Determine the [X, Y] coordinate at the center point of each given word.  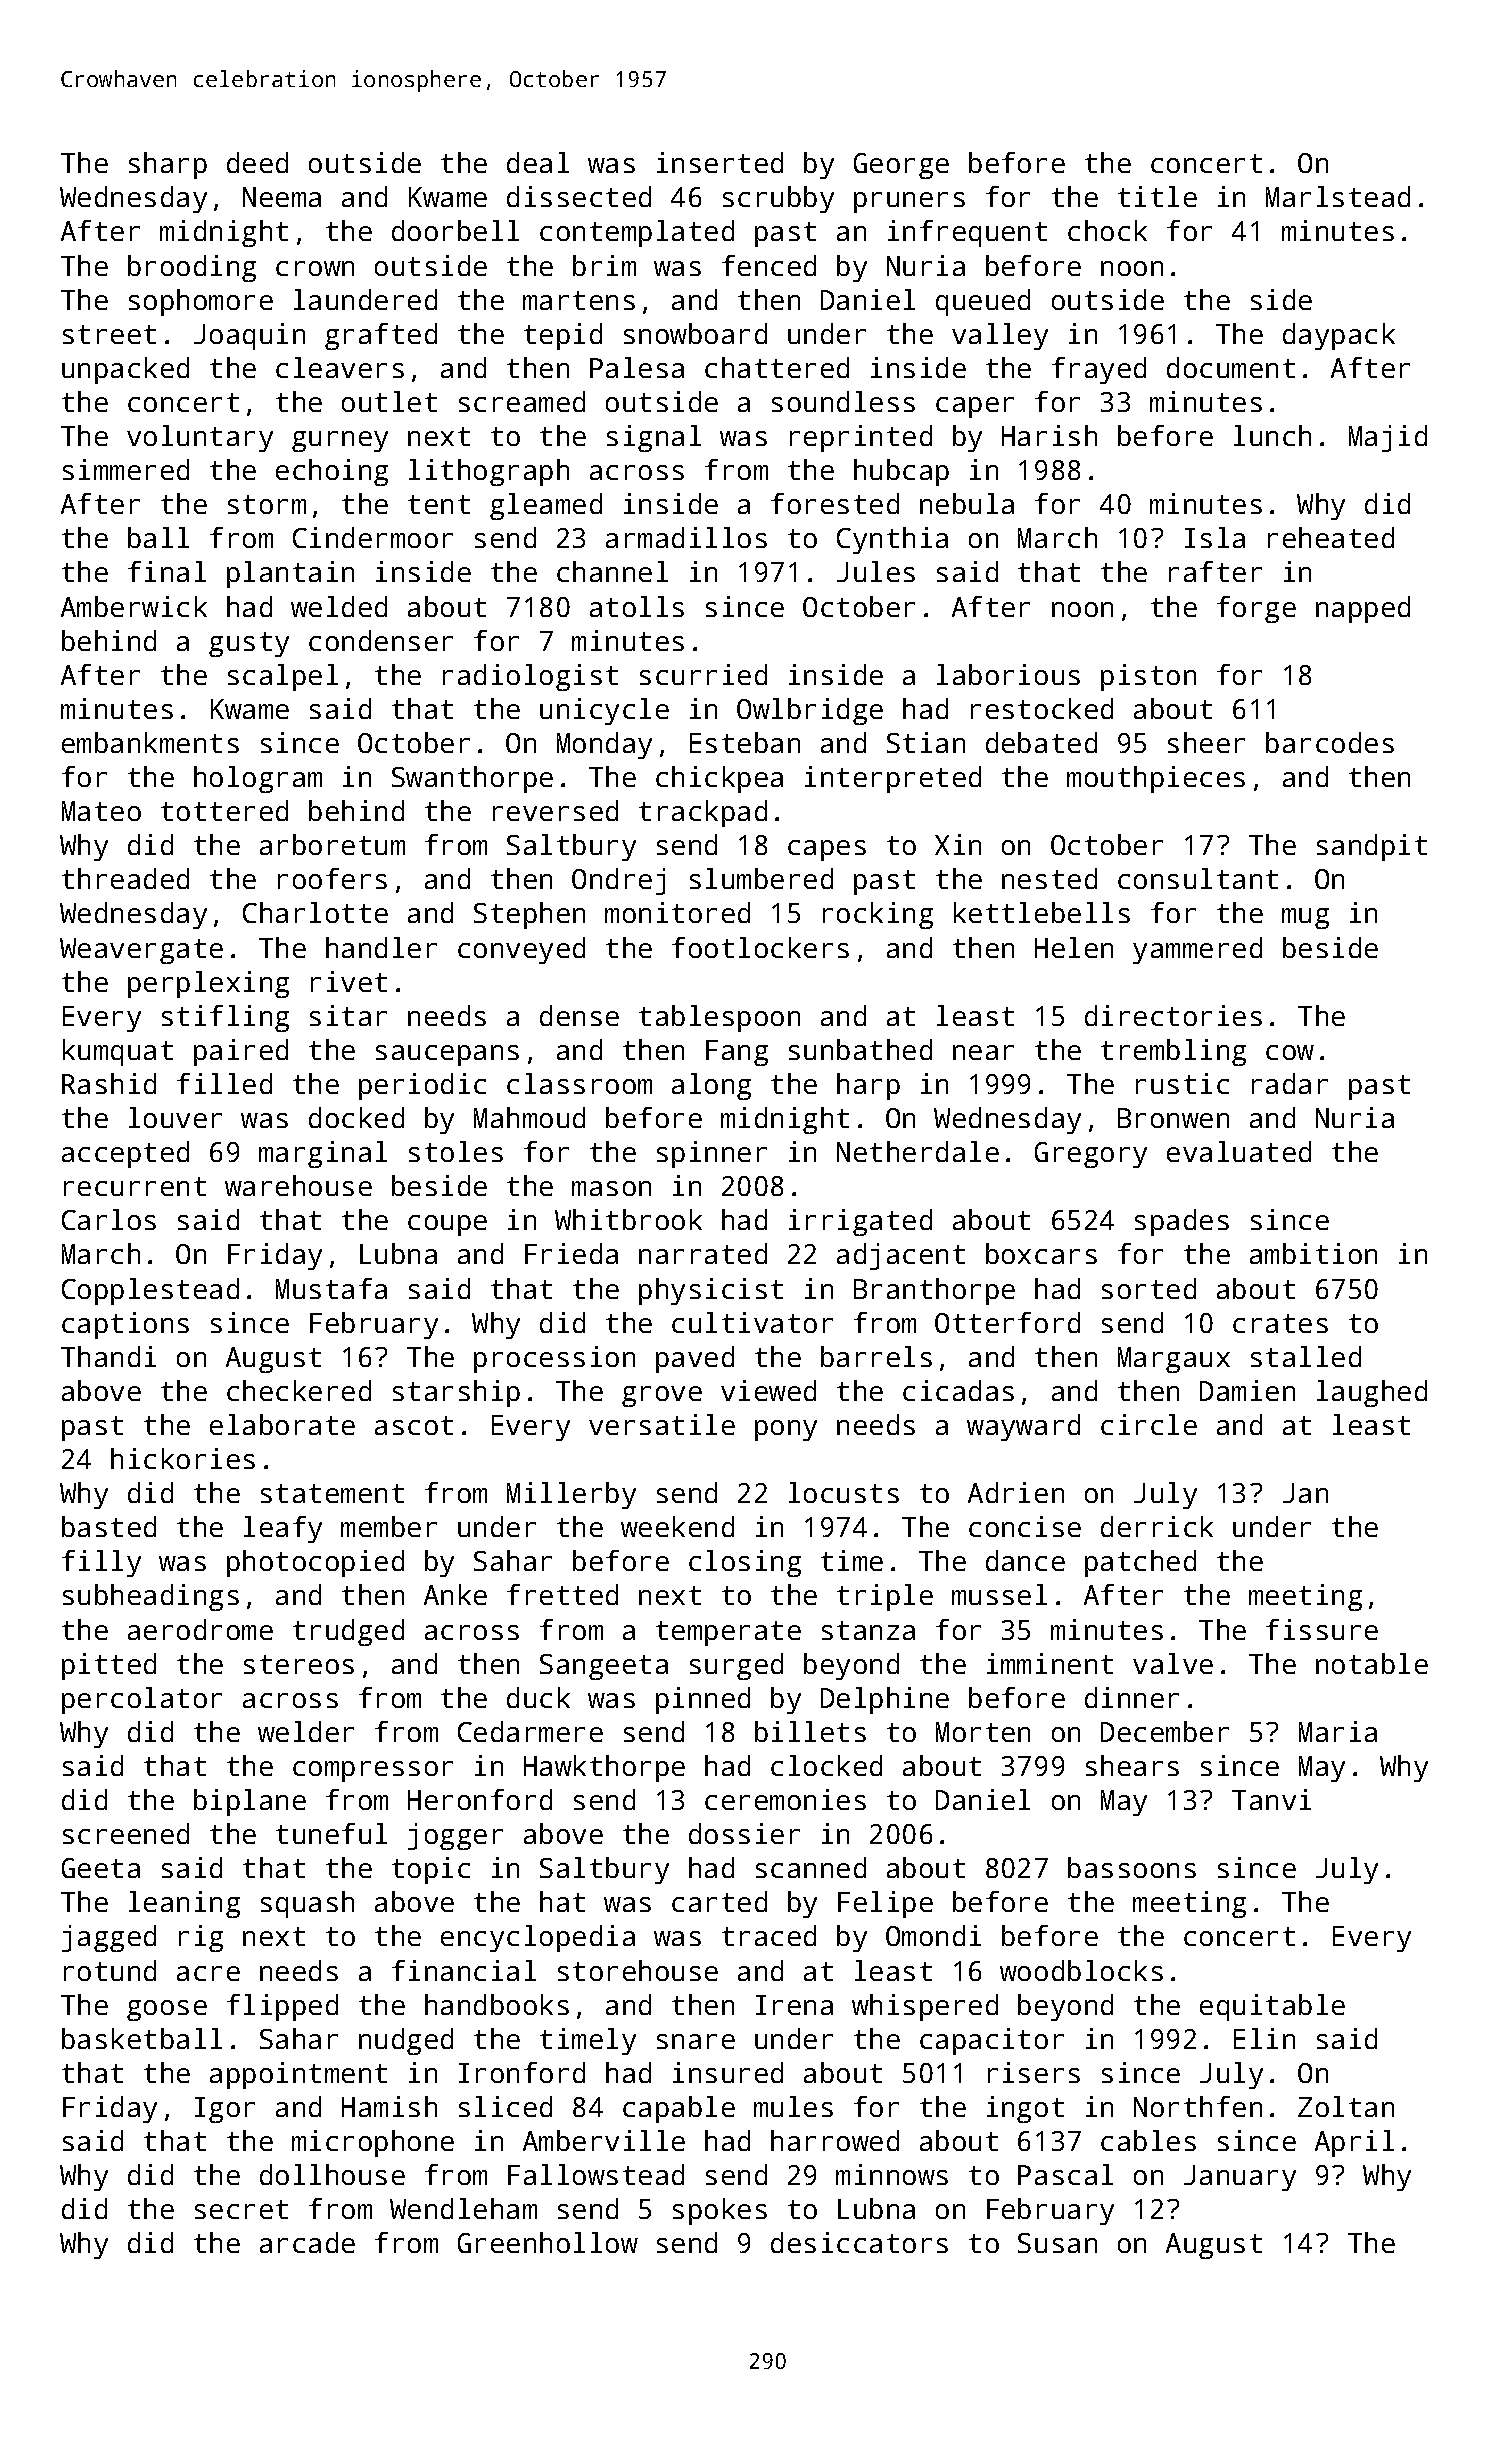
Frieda [571, 1253]
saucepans [447, 1055]
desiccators [859, 2242]
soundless [843, 401]
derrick [1157, 1526]
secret [241, 2209]
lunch [1272, 435]
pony [786, 1430]
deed [257, 162]
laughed [1372, 1393]
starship [456, 1393]
